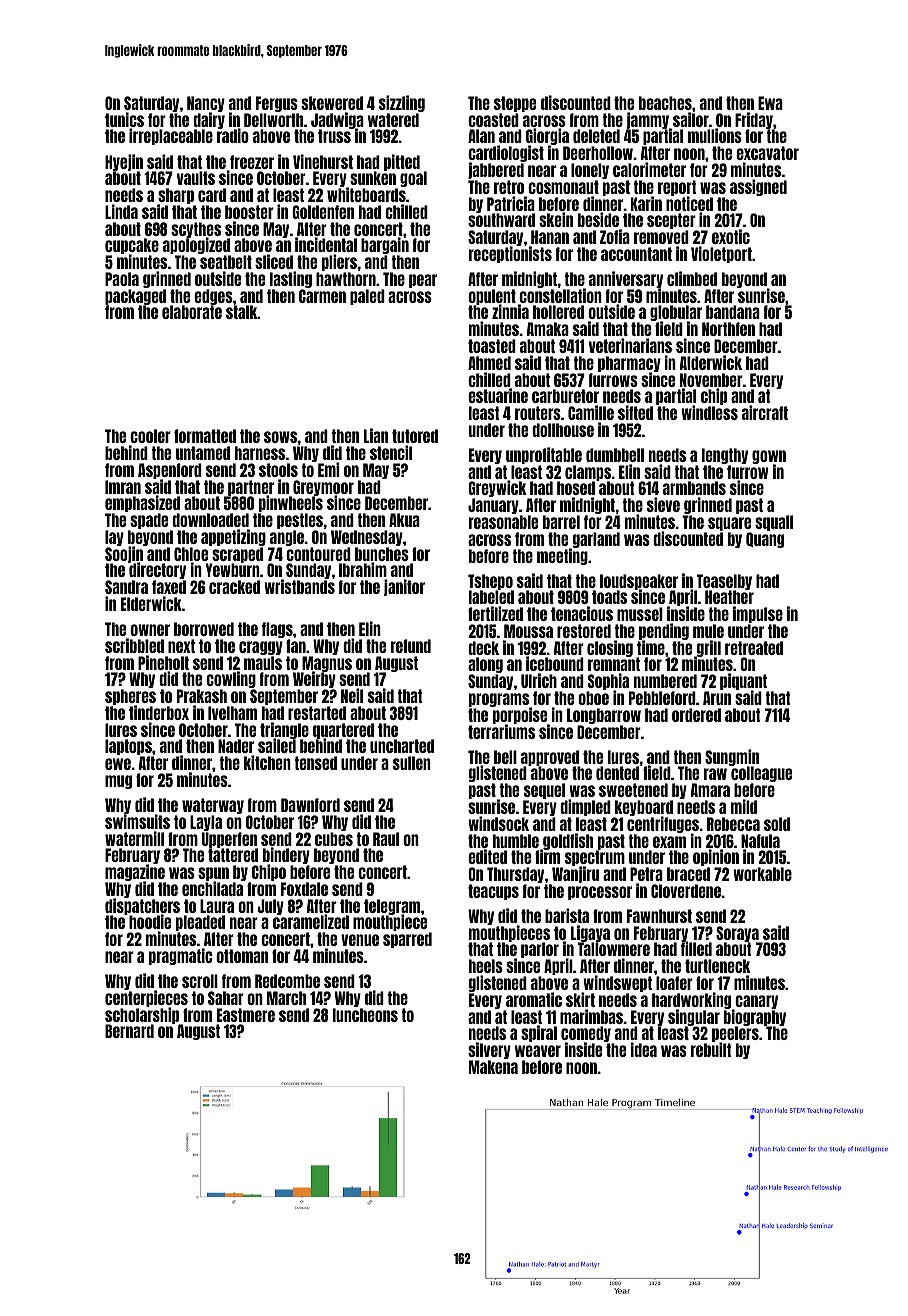 This screenshot has width=908, height=1316. I want to click on Goldenfen, so click(323, 212).
